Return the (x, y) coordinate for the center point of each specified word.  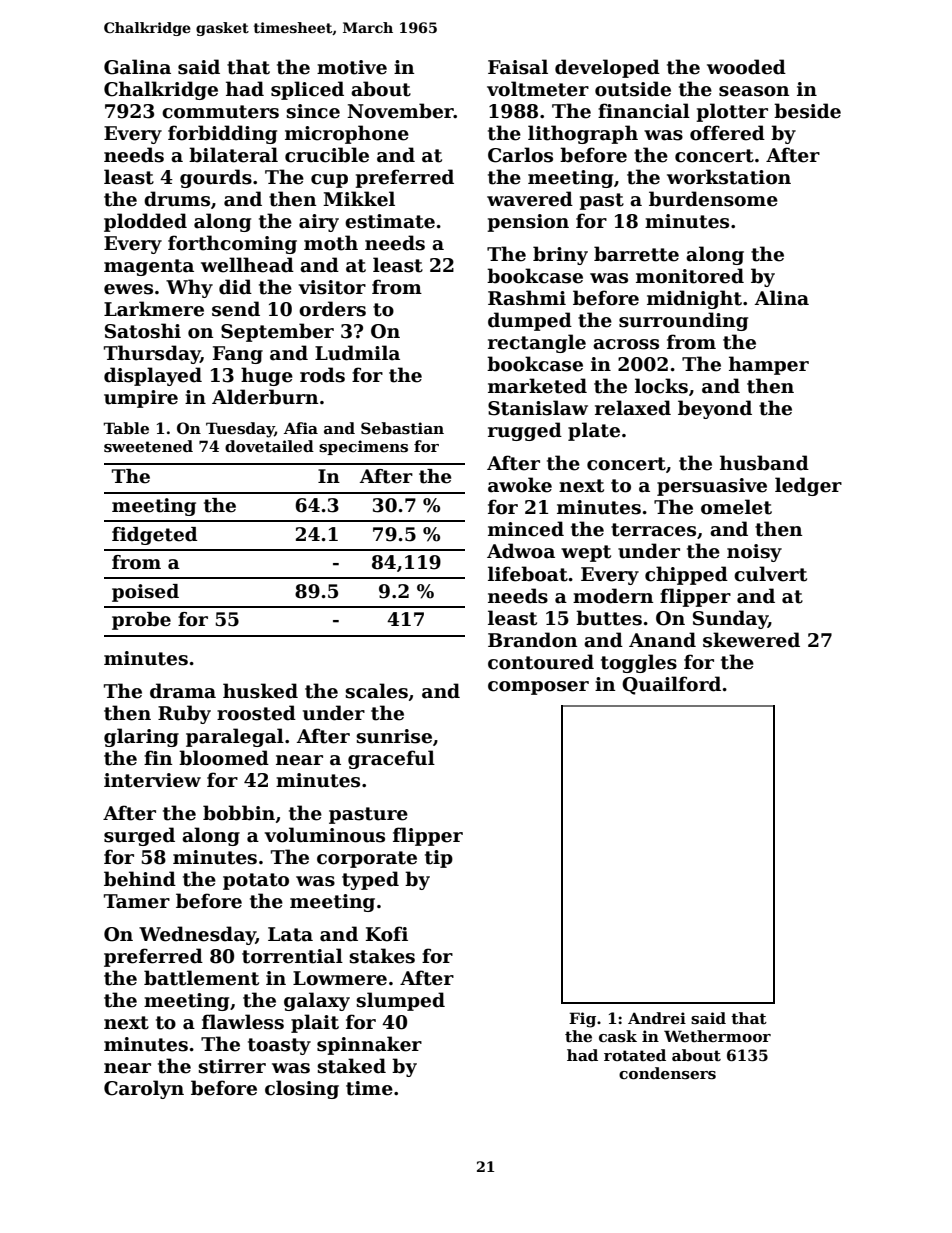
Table (126, 428)
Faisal (518, 67)
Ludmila (357, 353)
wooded (746, 67)
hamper (769, 365)
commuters (220, 112)
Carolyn (144, 1089)
